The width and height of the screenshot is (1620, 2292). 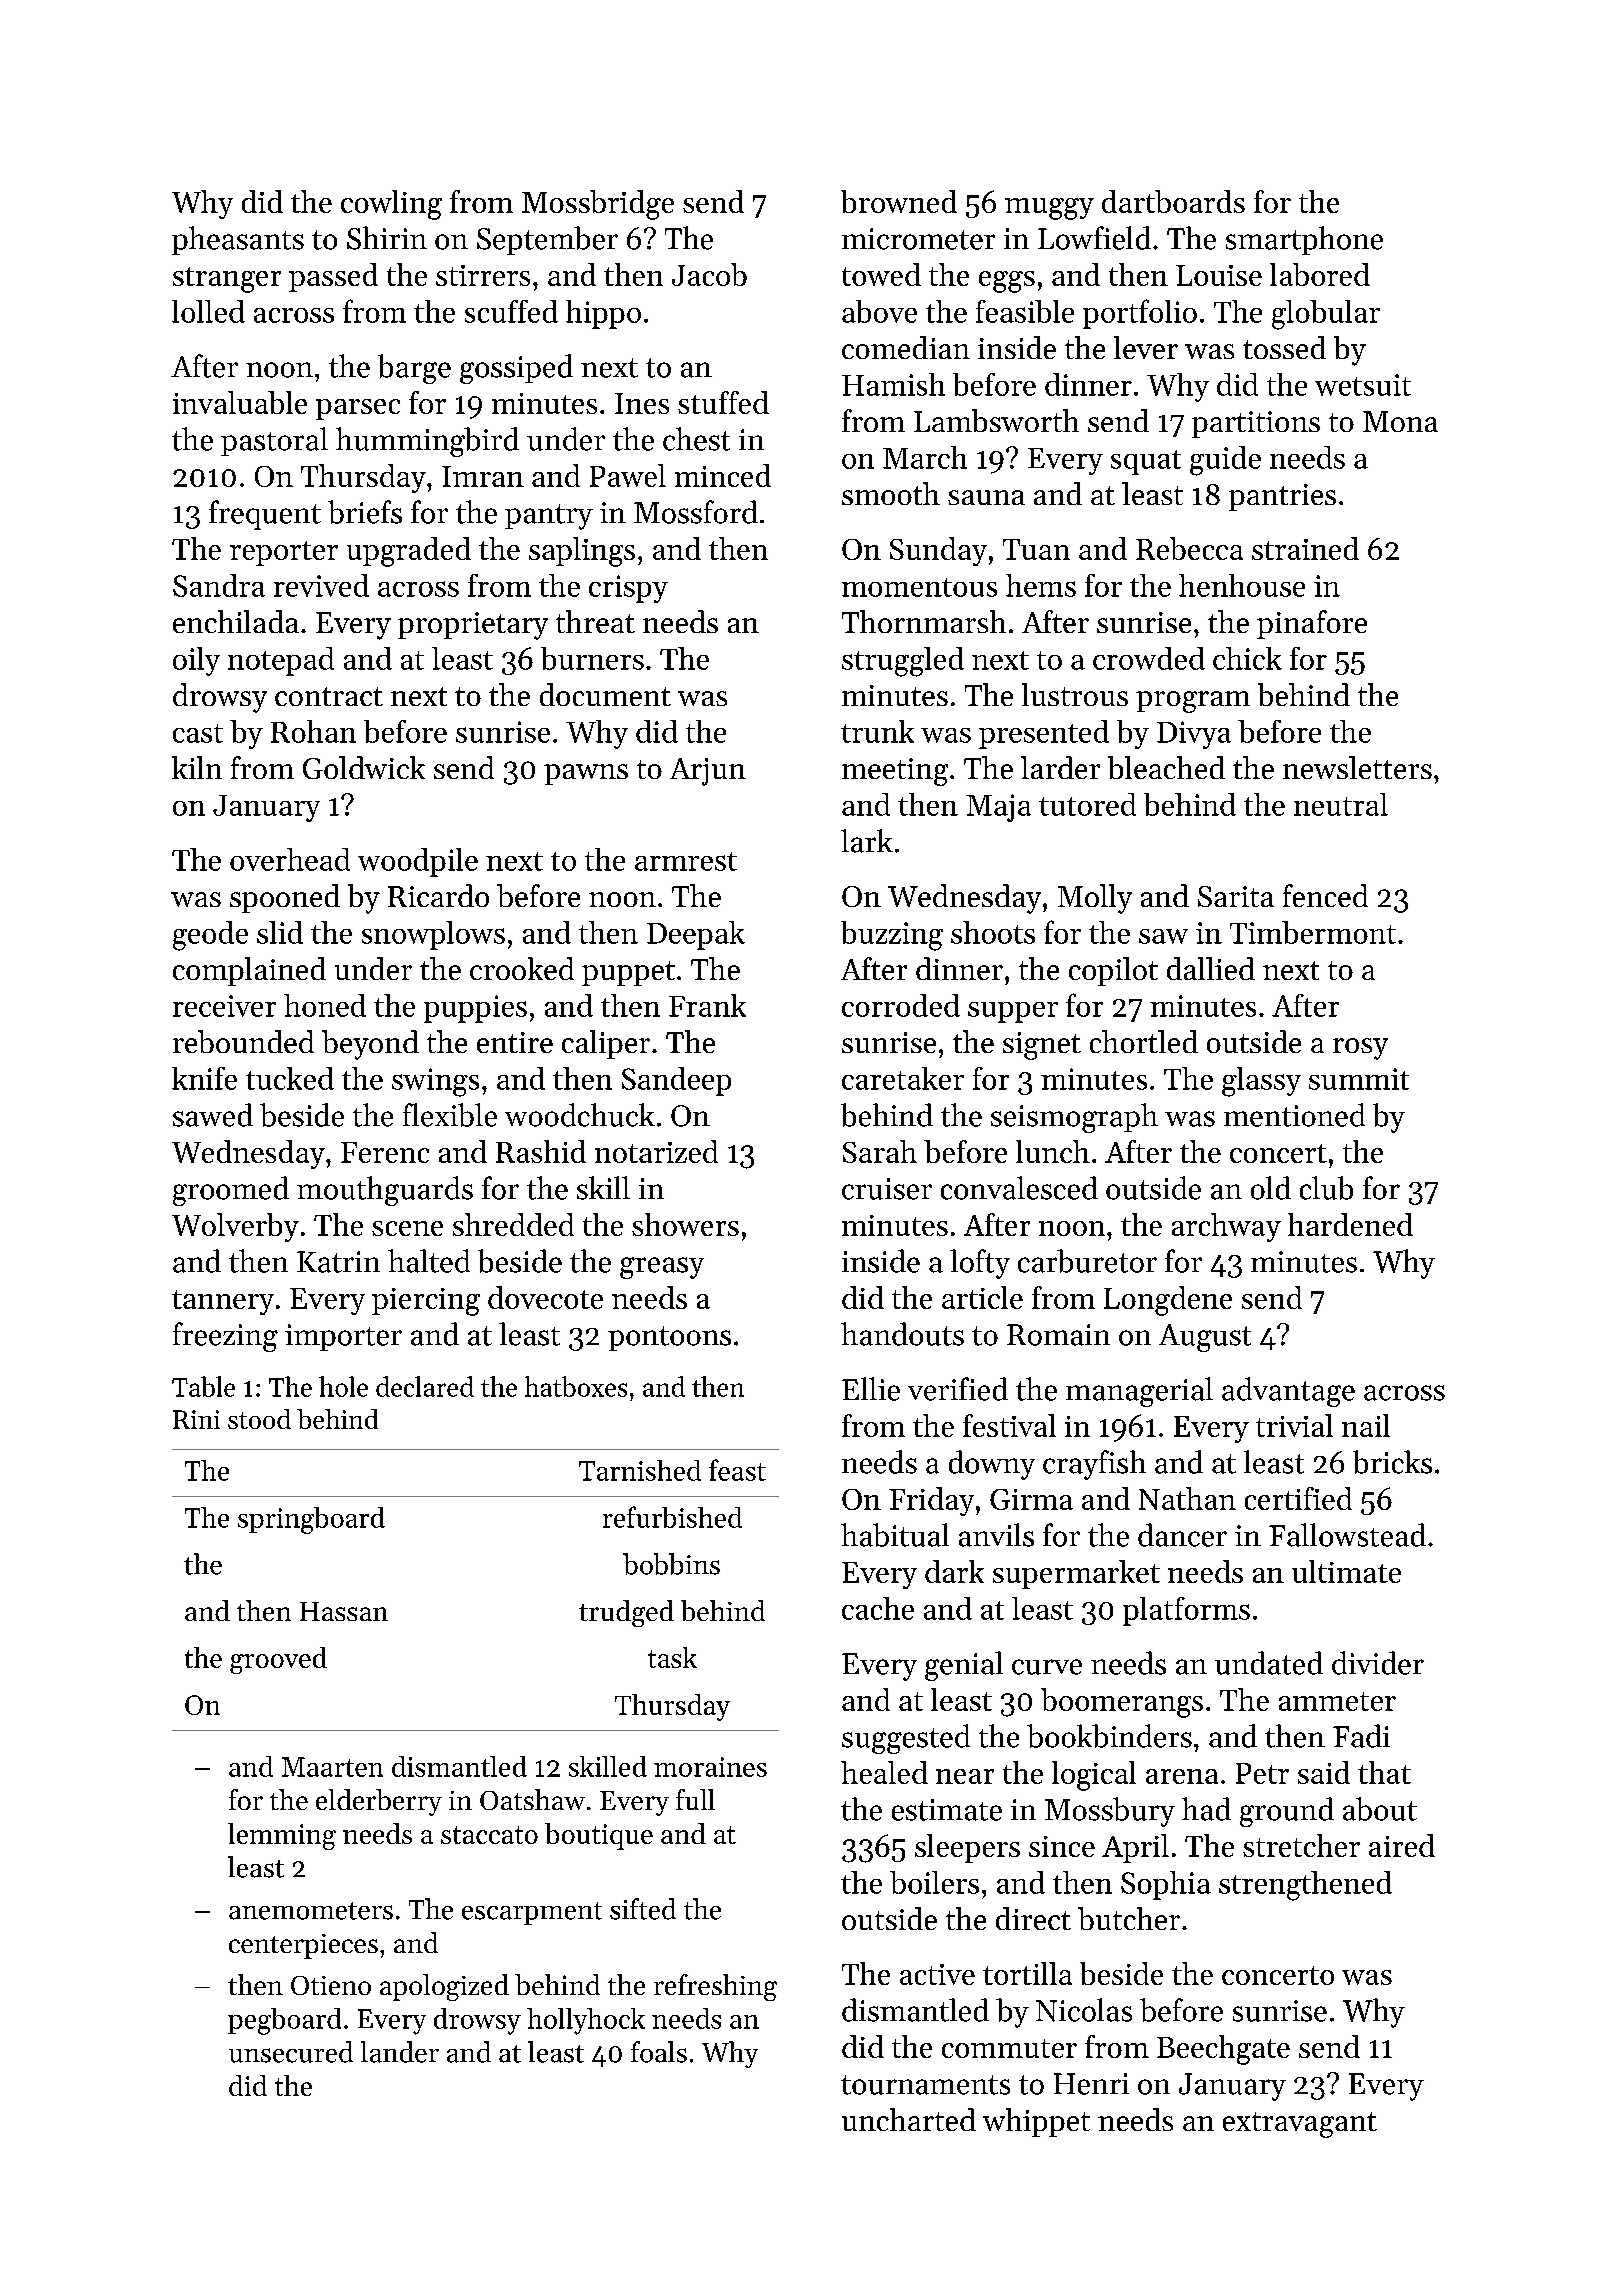 I want to click on uncharted, so click(x=909, y=2119).
